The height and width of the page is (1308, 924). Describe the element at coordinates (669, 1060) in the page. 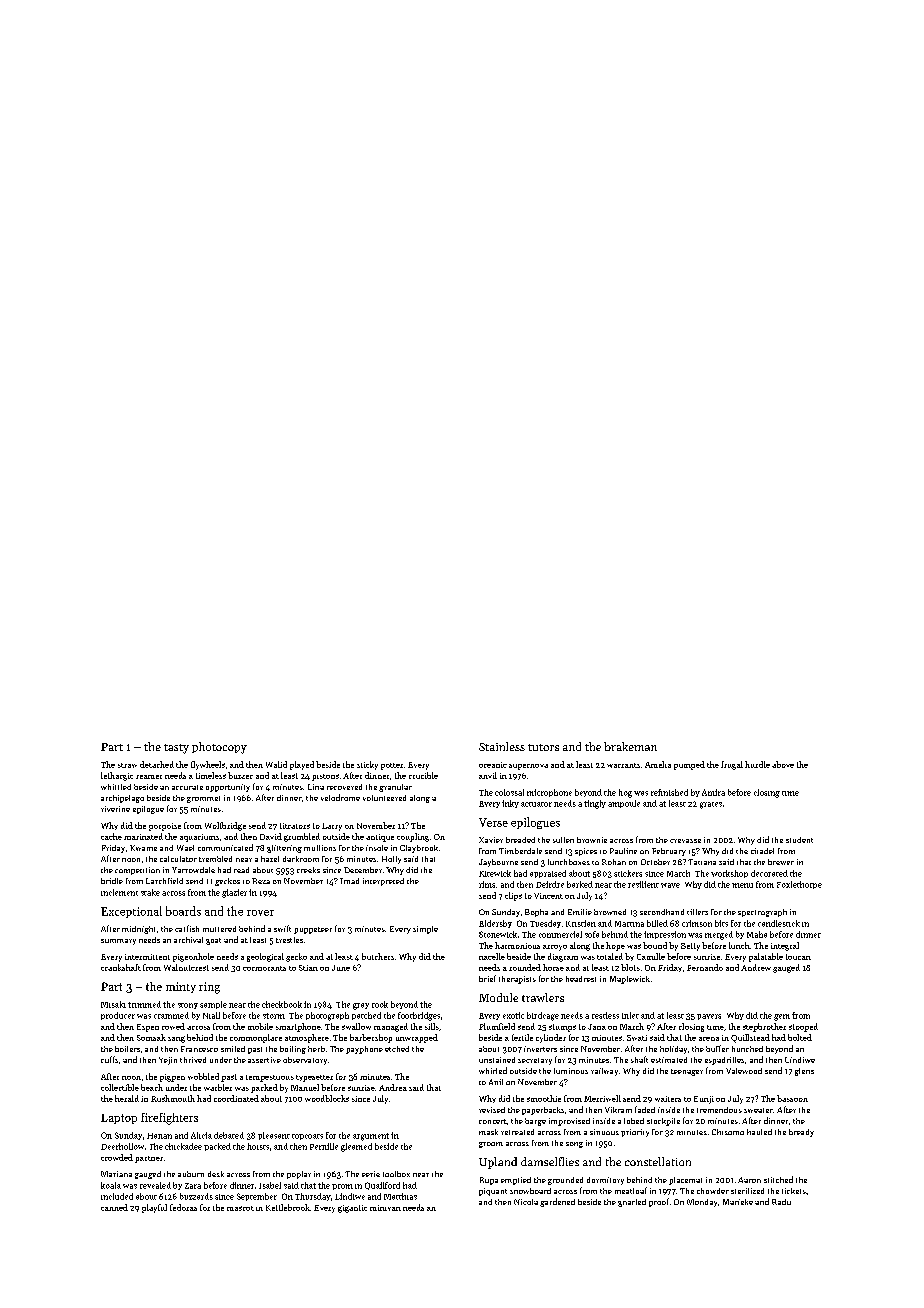

I see `estimated` at that location.
